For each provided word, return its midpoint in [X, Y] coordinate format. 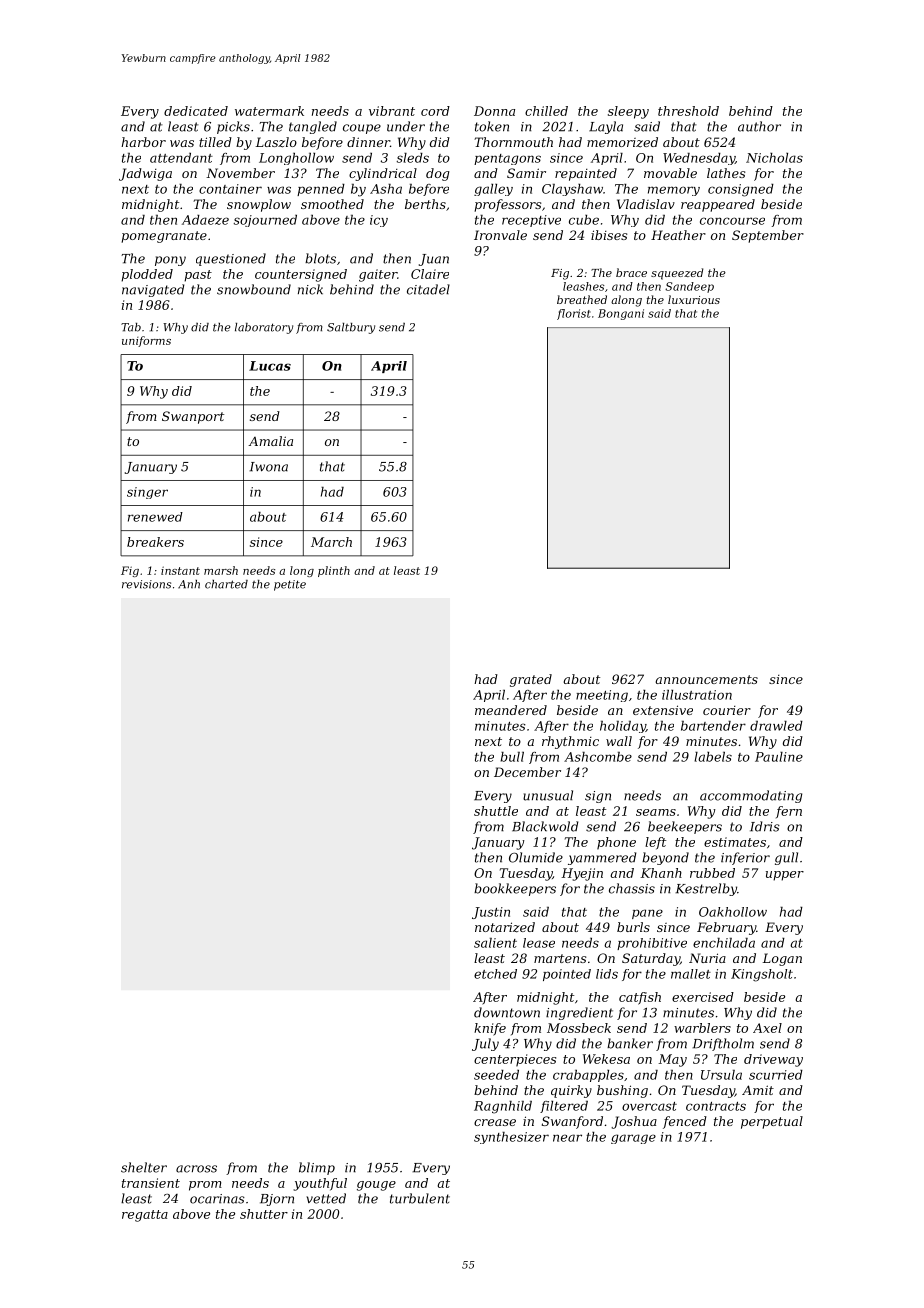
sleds [413, 158]
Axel [767, 1028]
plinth [334, 571]
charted [226, 584]
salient [495, 943]
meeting [602, 696]
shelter [144, 1167]
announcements [706, 679]
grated [531, 680]
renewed [155, 517]
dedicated [196, 111]
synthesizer [511, 1138]
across [196, 1169]
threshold [688, 111]
